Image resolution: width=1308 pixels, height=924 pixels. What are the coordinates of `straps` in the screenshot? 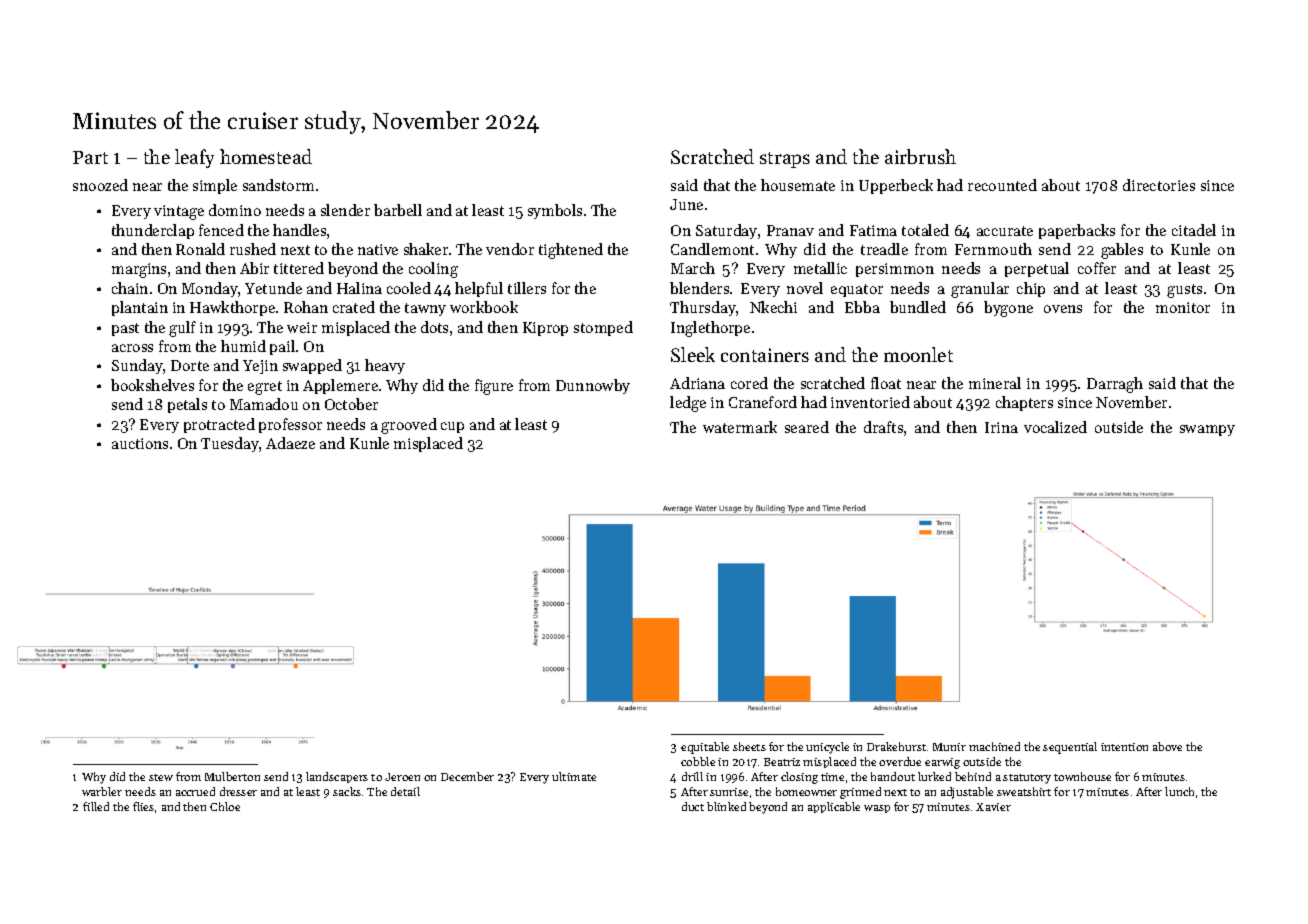 It's located at (785, 160).
